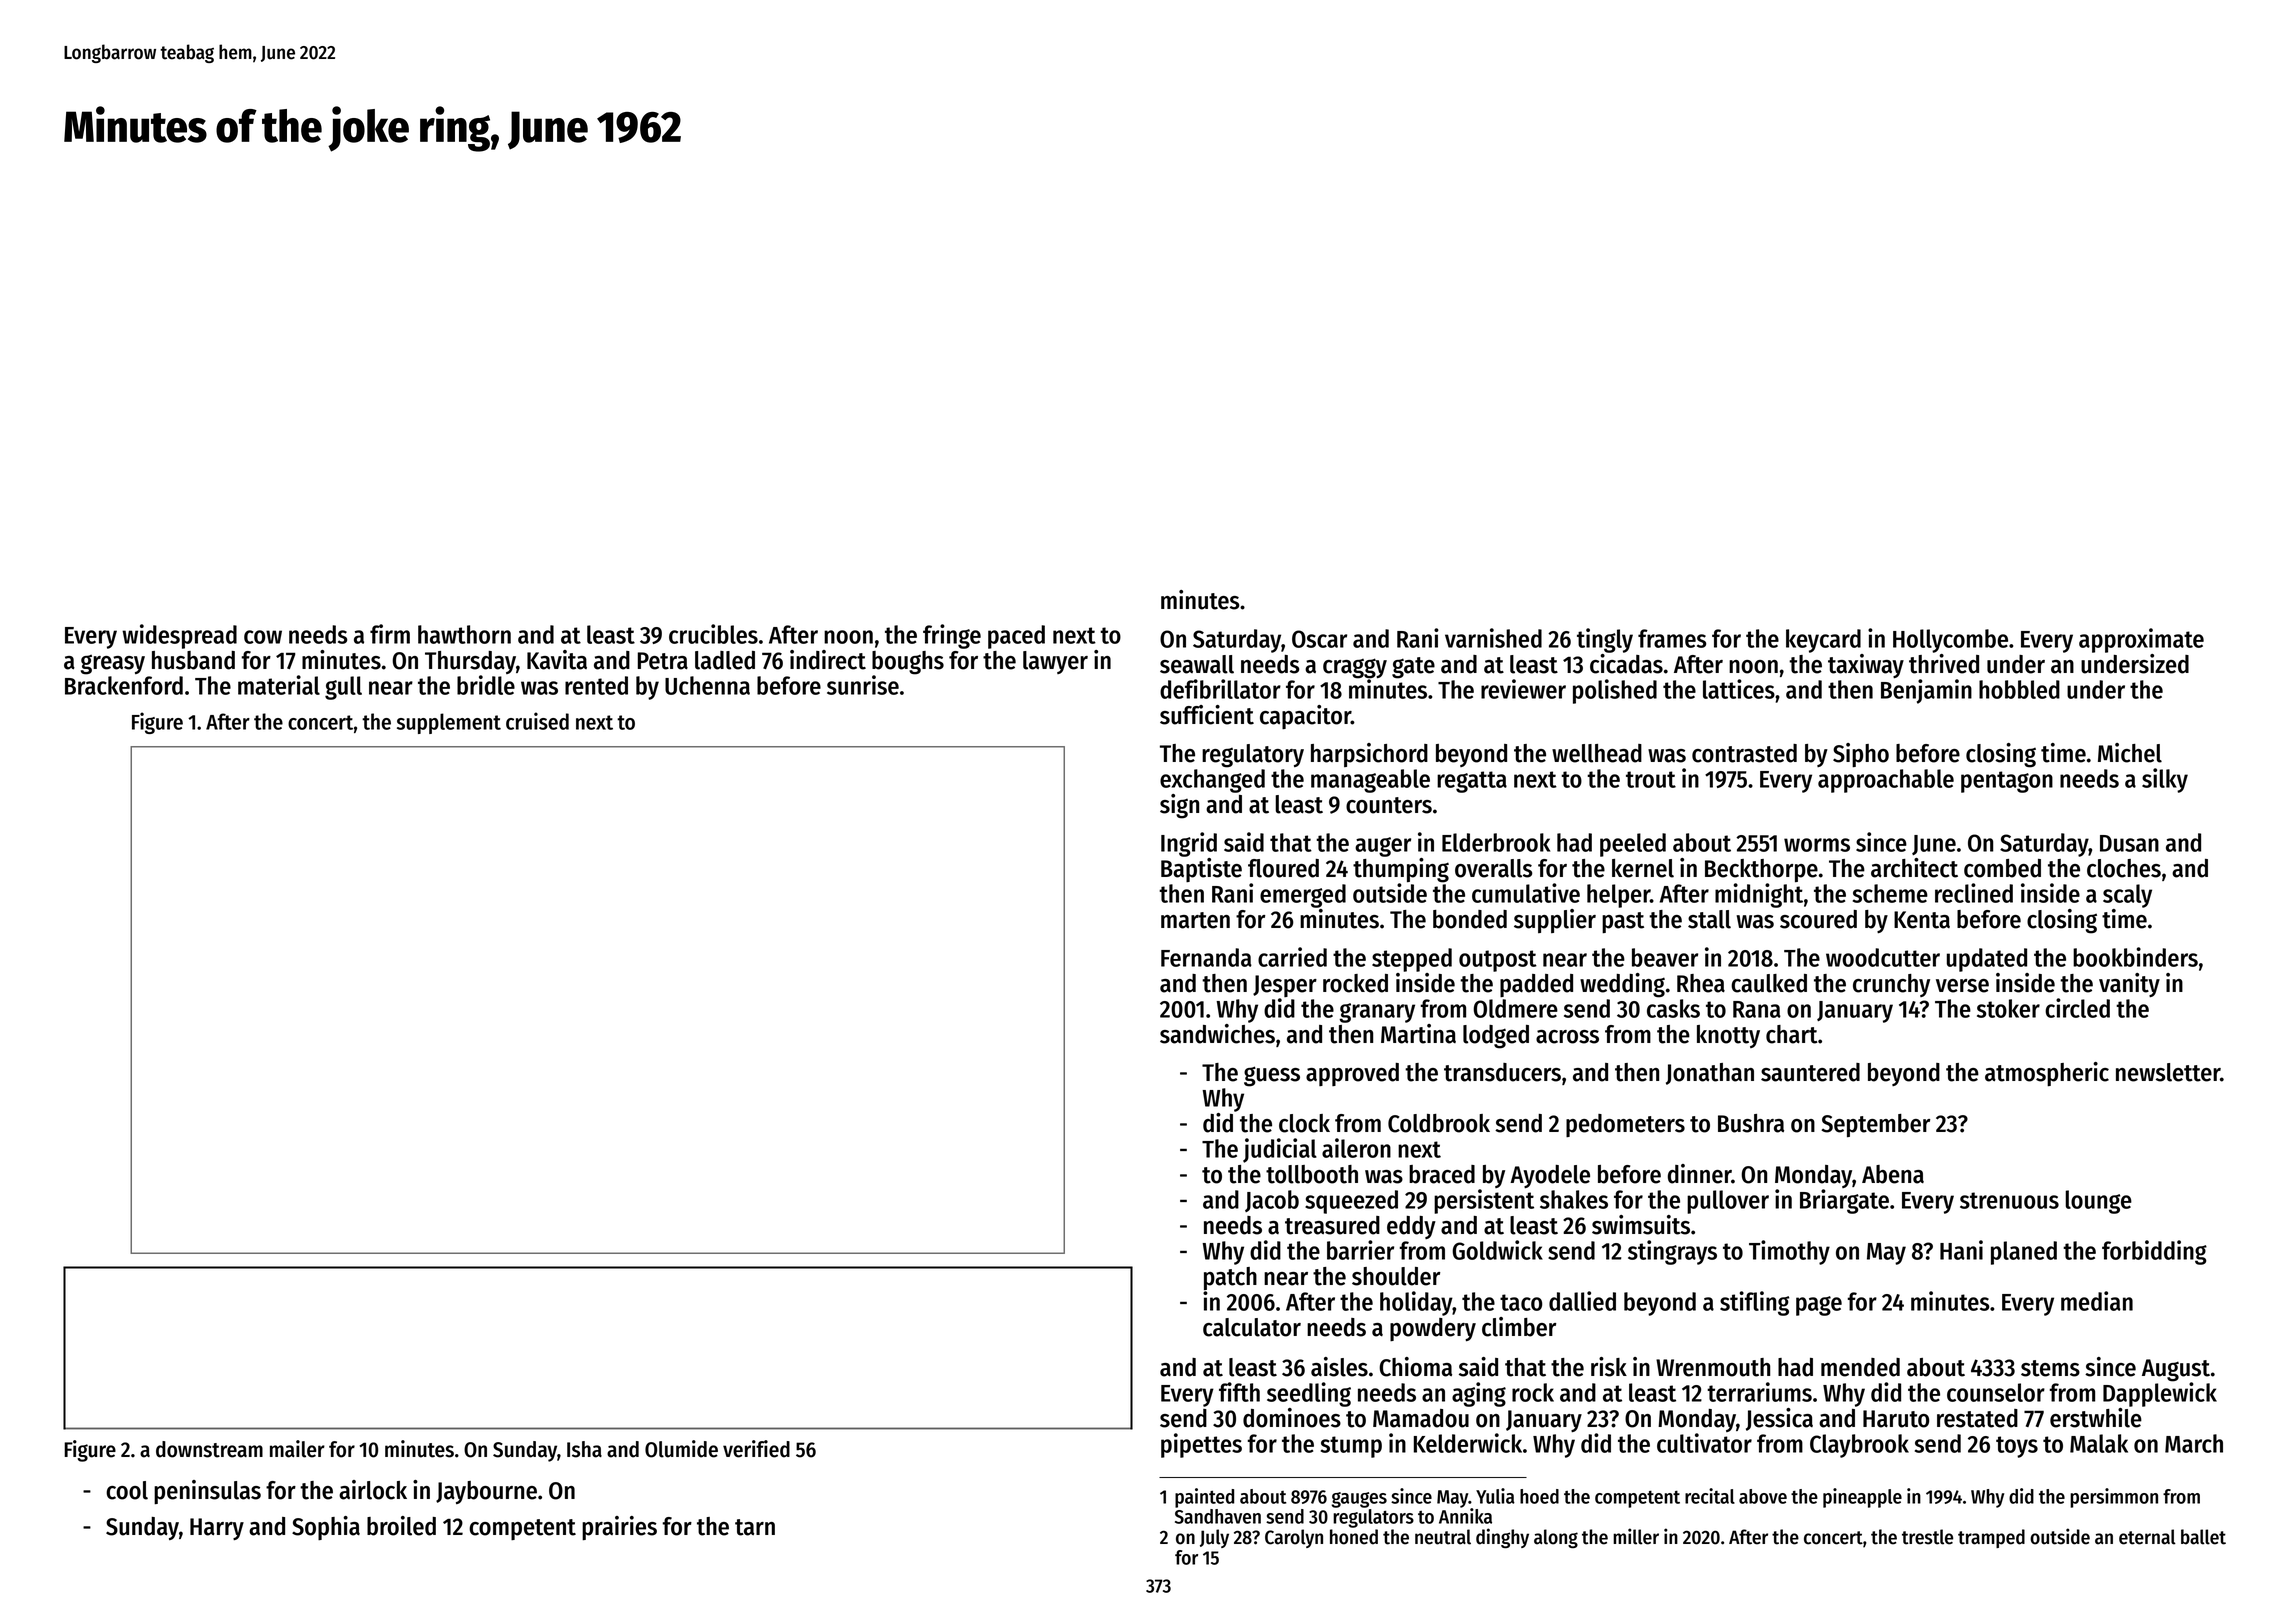 The image size is (2292, 1621). Describe the element at coordinates (1609, 1367) in the screenshot. I see `risk` at that location.
